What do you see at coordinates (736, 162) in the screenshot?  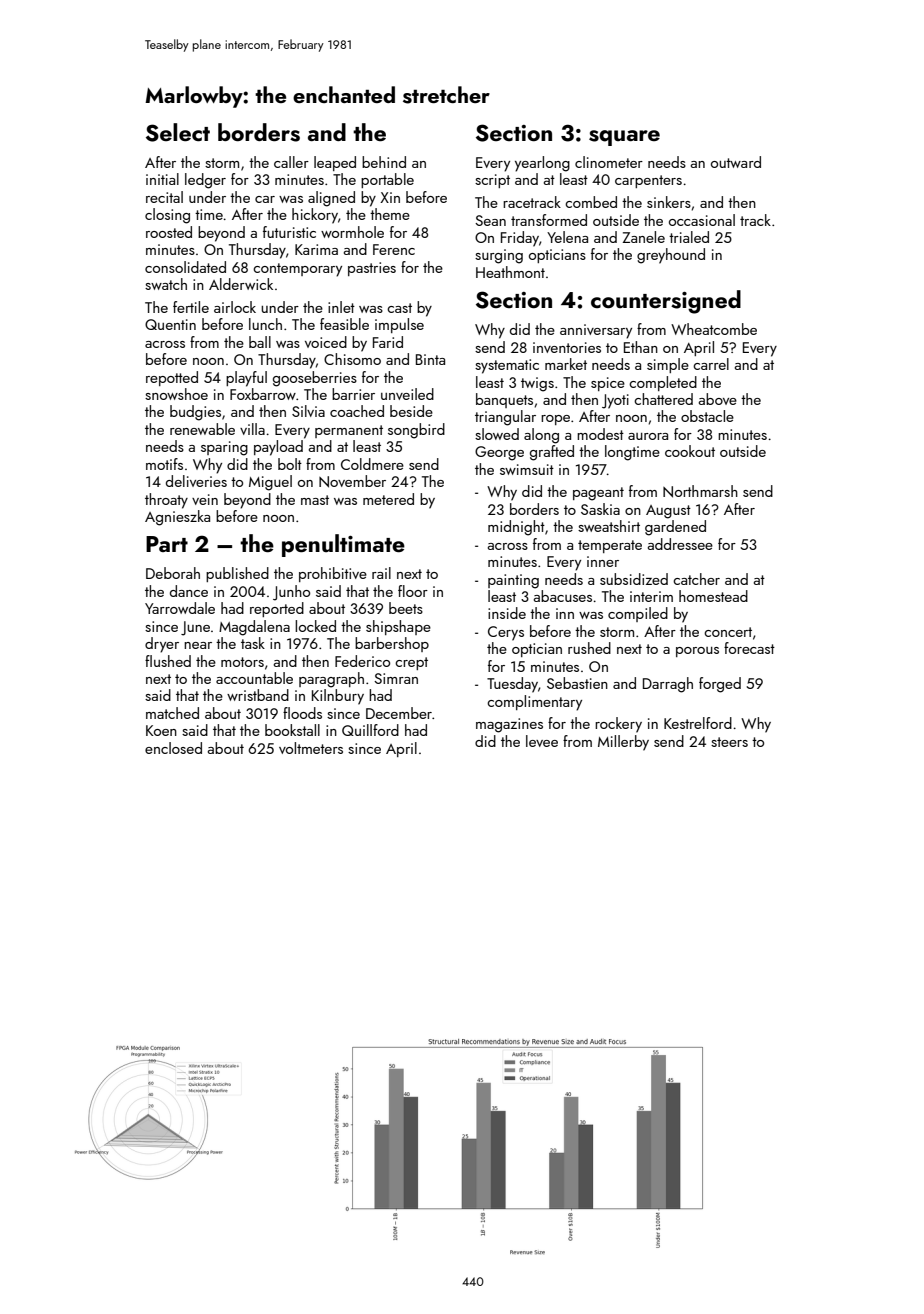 I see `outward` at bounding box center [736, 162].
